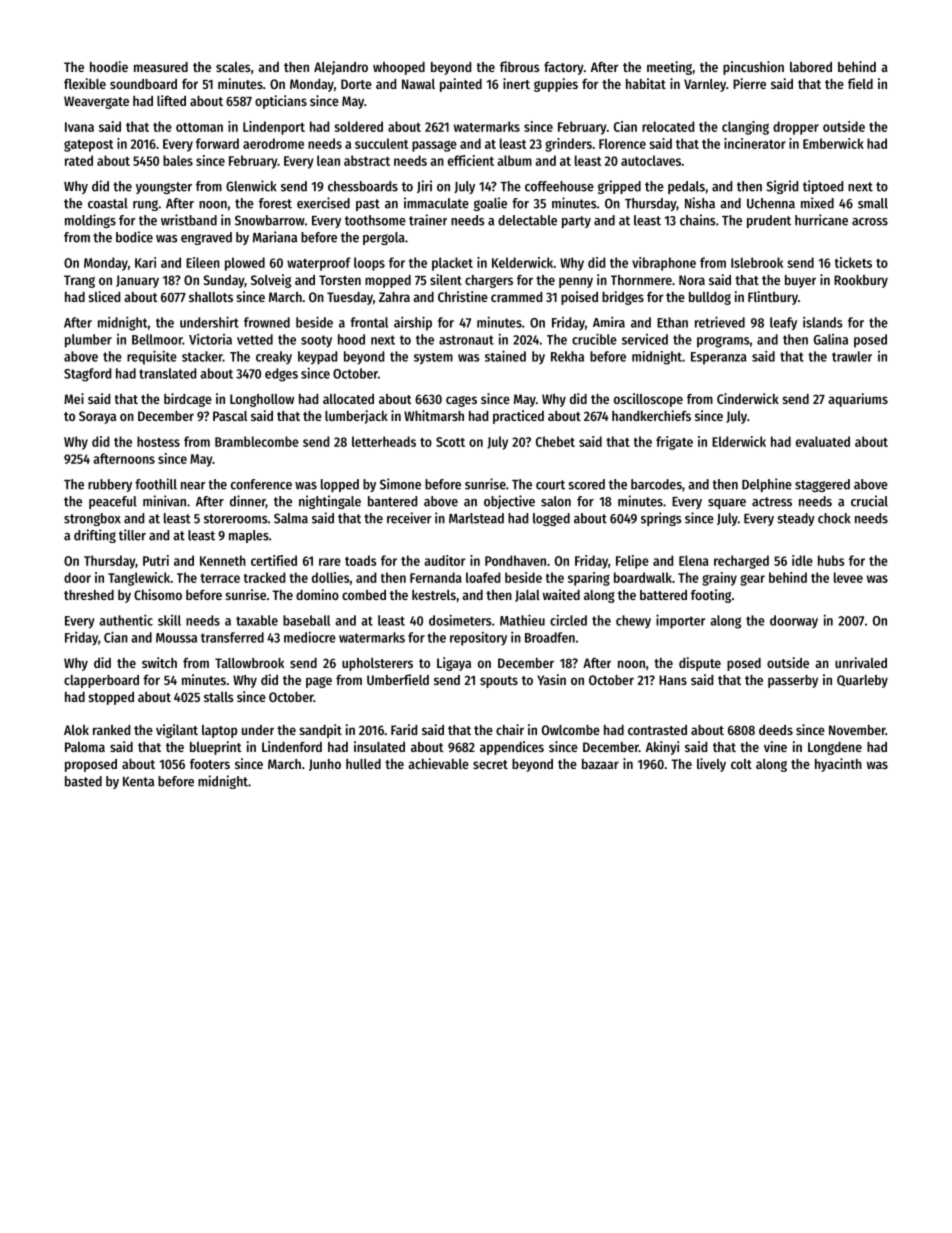 This screenshot has height=1233, width=952. Describe the element at coordinates (796, 519) in the screenshot. I see `steady` at that location.
